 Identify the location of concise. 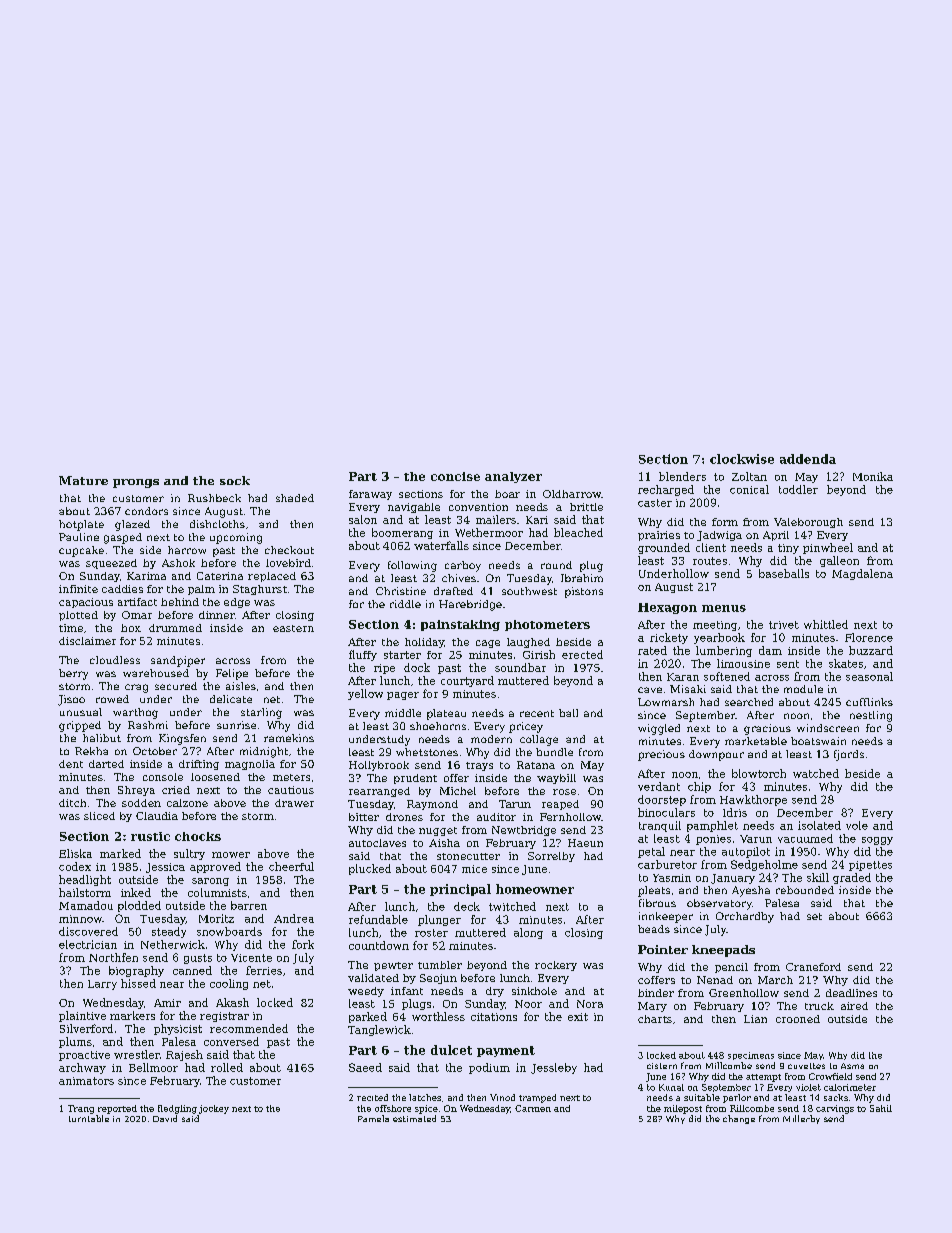
(455, 476).
